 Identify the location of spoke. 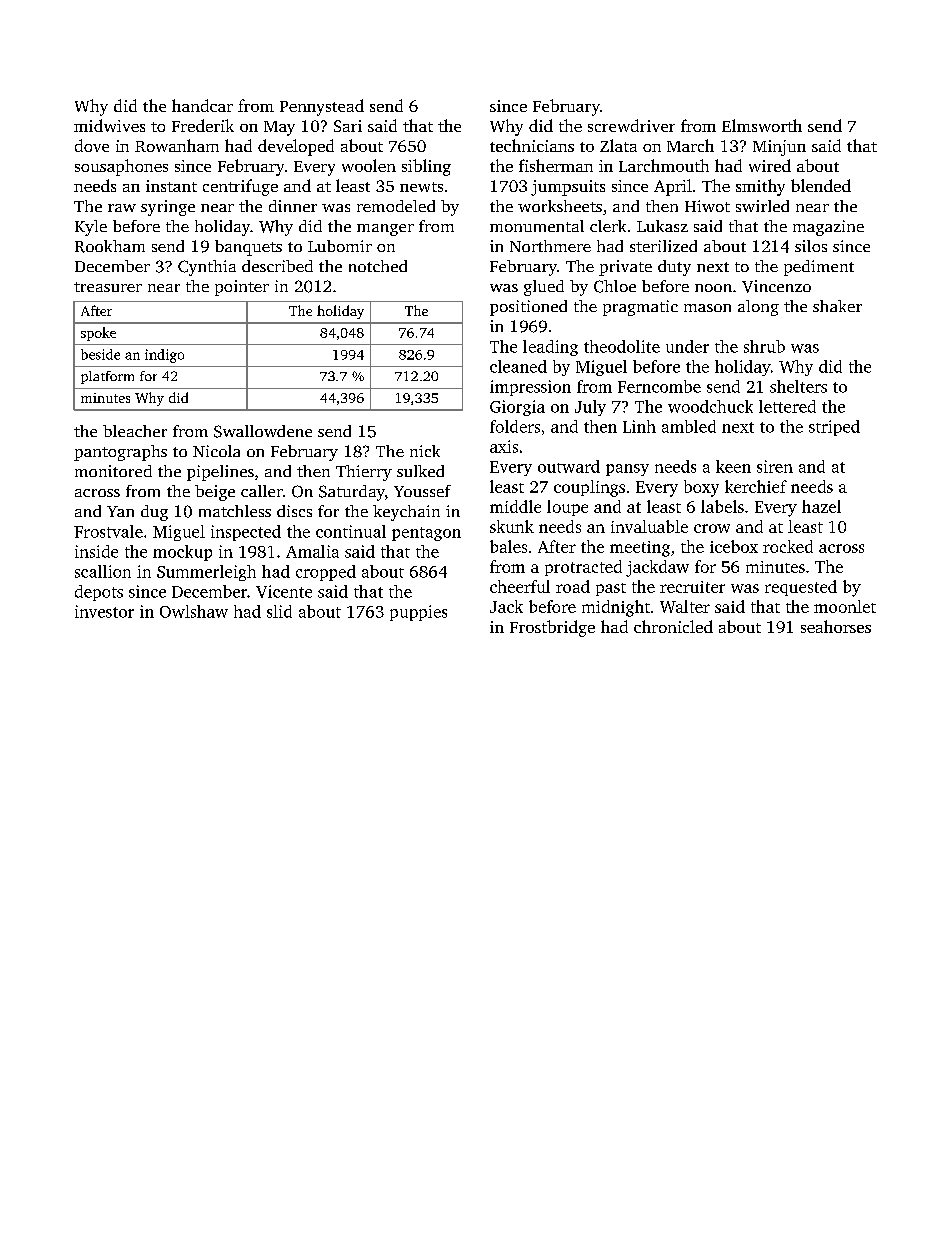
(98, 334).
